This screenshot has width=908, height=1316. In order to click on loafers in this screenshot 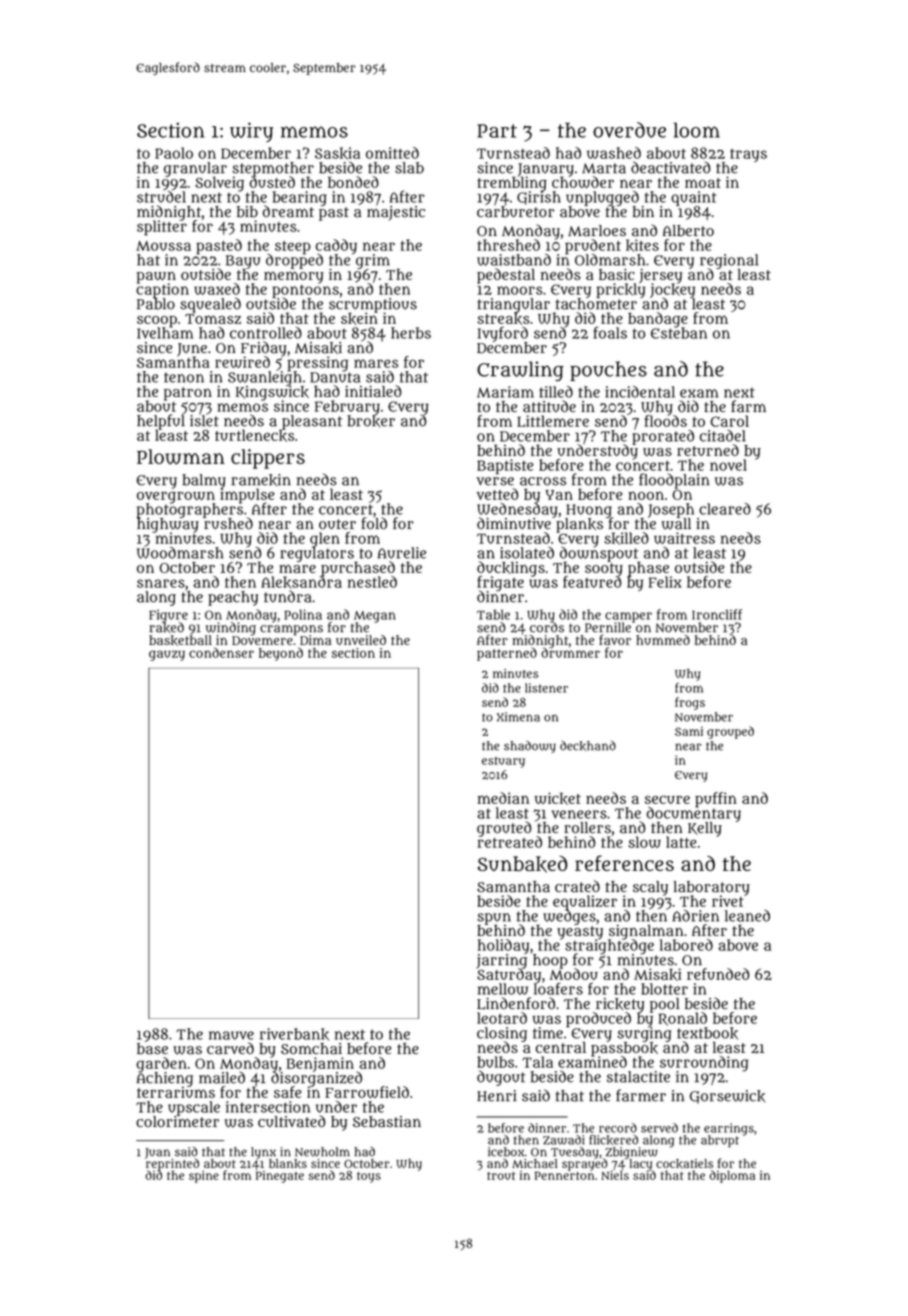, I will do `click(558, 989)`.
